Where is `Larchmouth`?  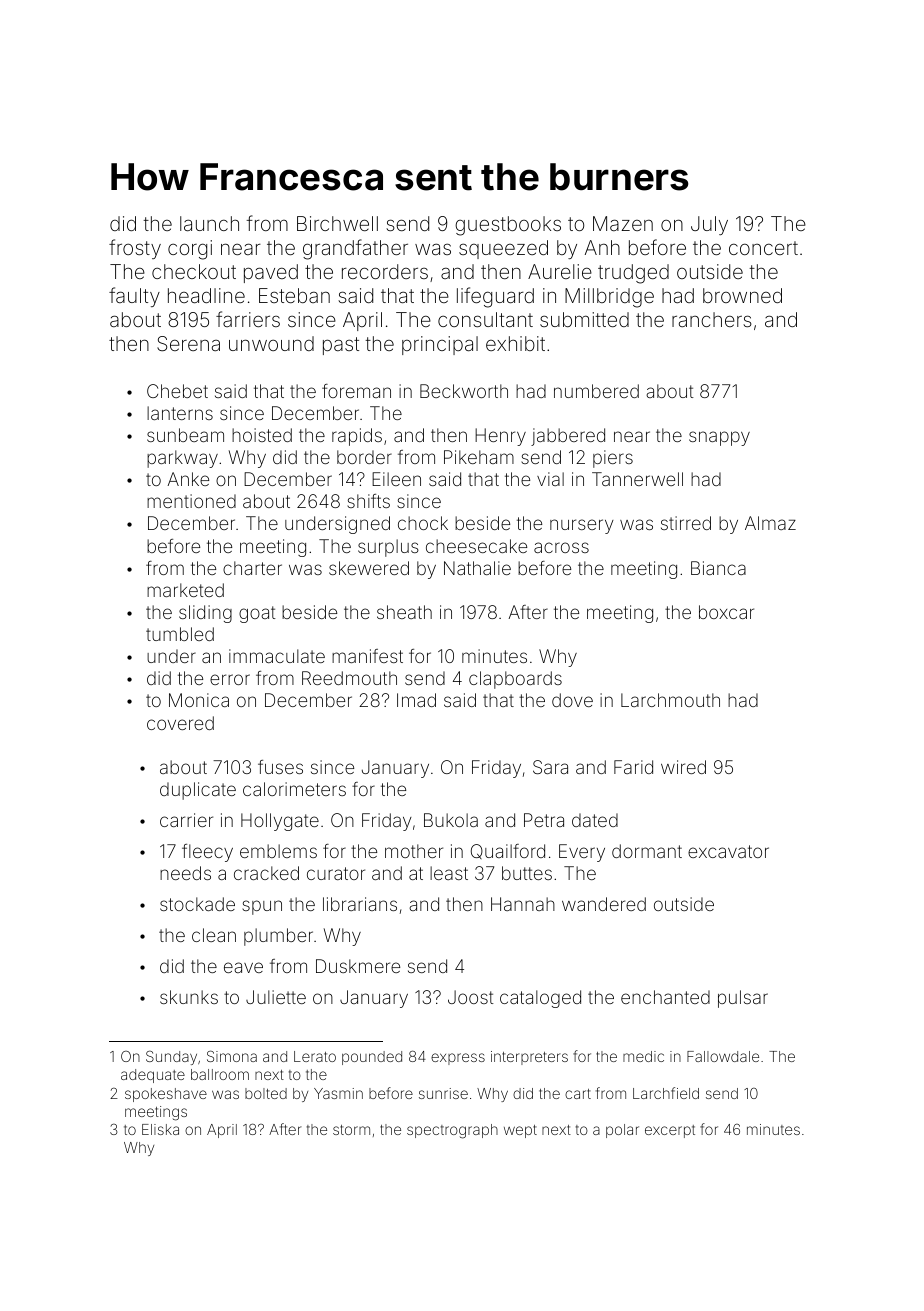
Larchmouth is located at coordinates (670, 700).
